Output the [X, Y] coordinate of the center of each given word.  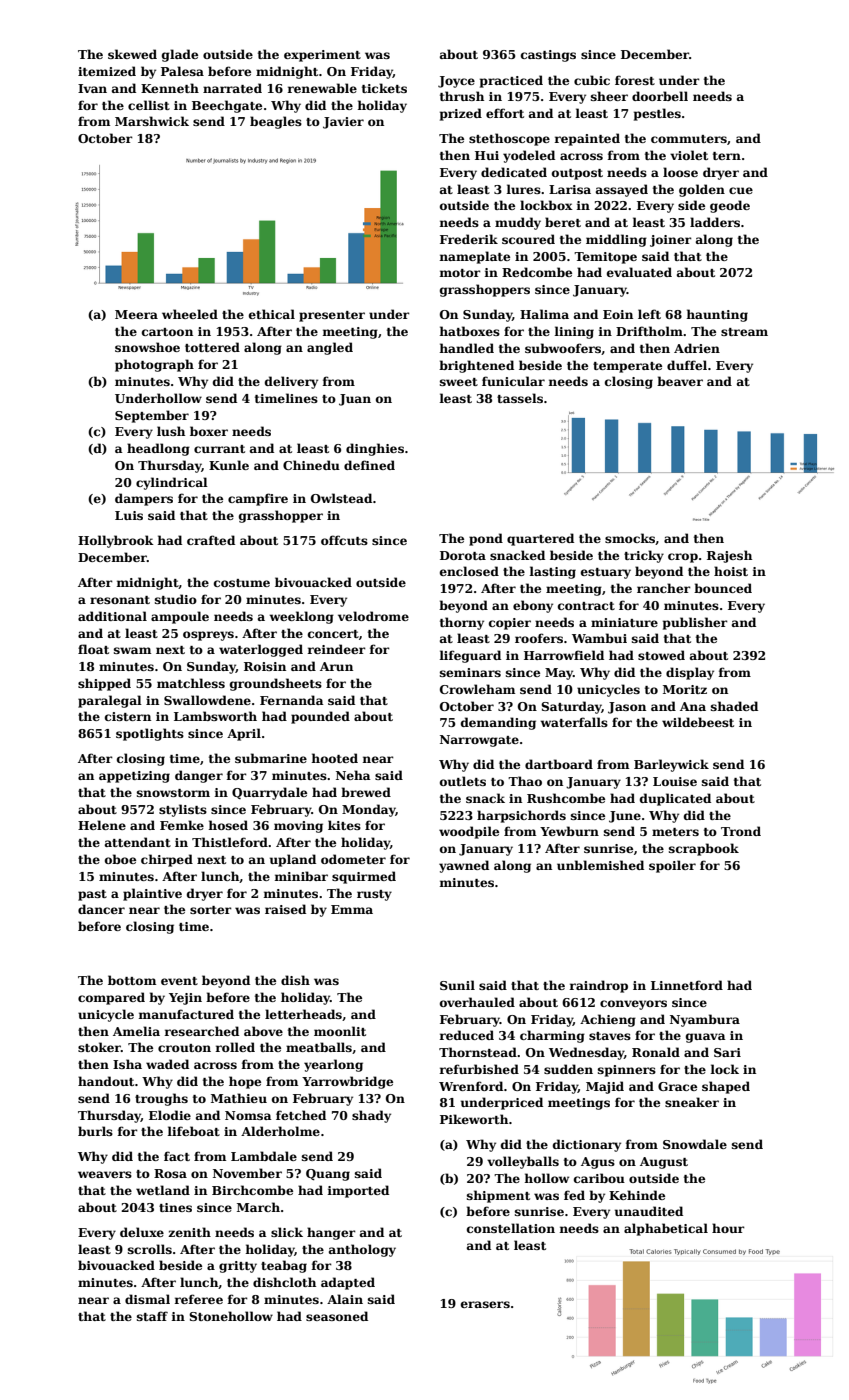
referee [199, 1299]
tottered [212, 347]
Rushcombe [566, 798]
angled [330, 348]
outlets [463, 781]
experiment [322, 56]
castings [548, 56]
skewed [132, 54]
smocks [630, 538]
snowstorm [173, 793]
